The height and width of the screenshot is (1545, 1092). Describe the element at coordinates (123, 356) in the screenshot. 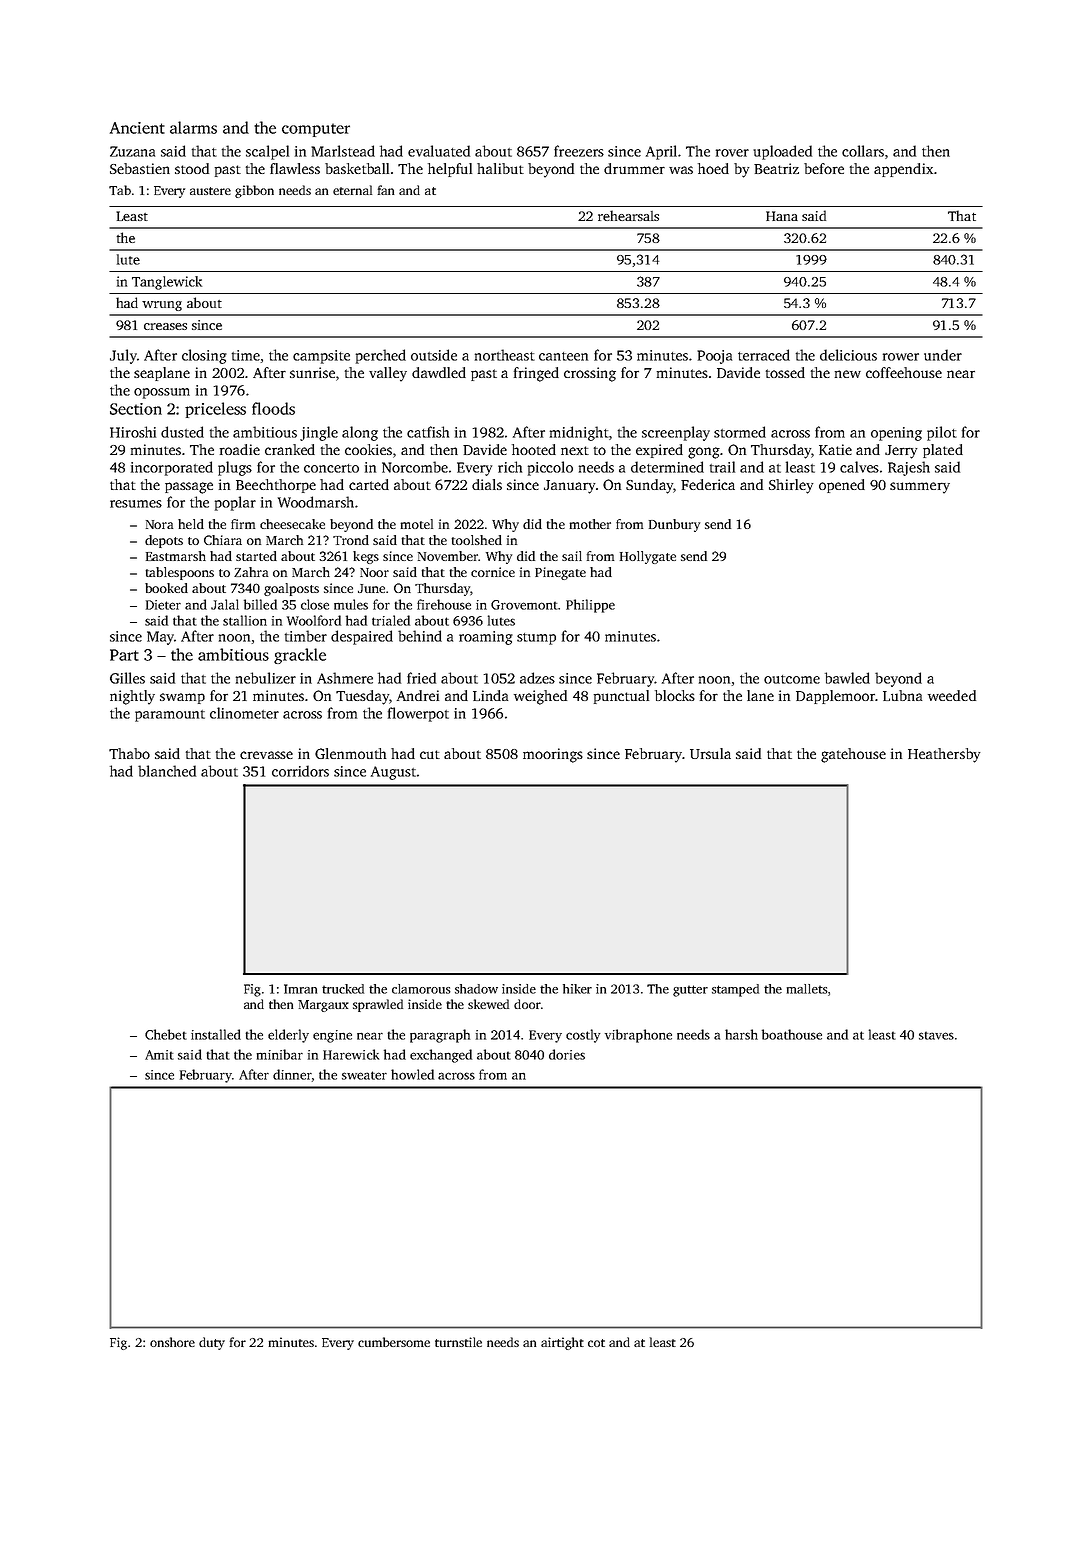

I see `July` at that location.
